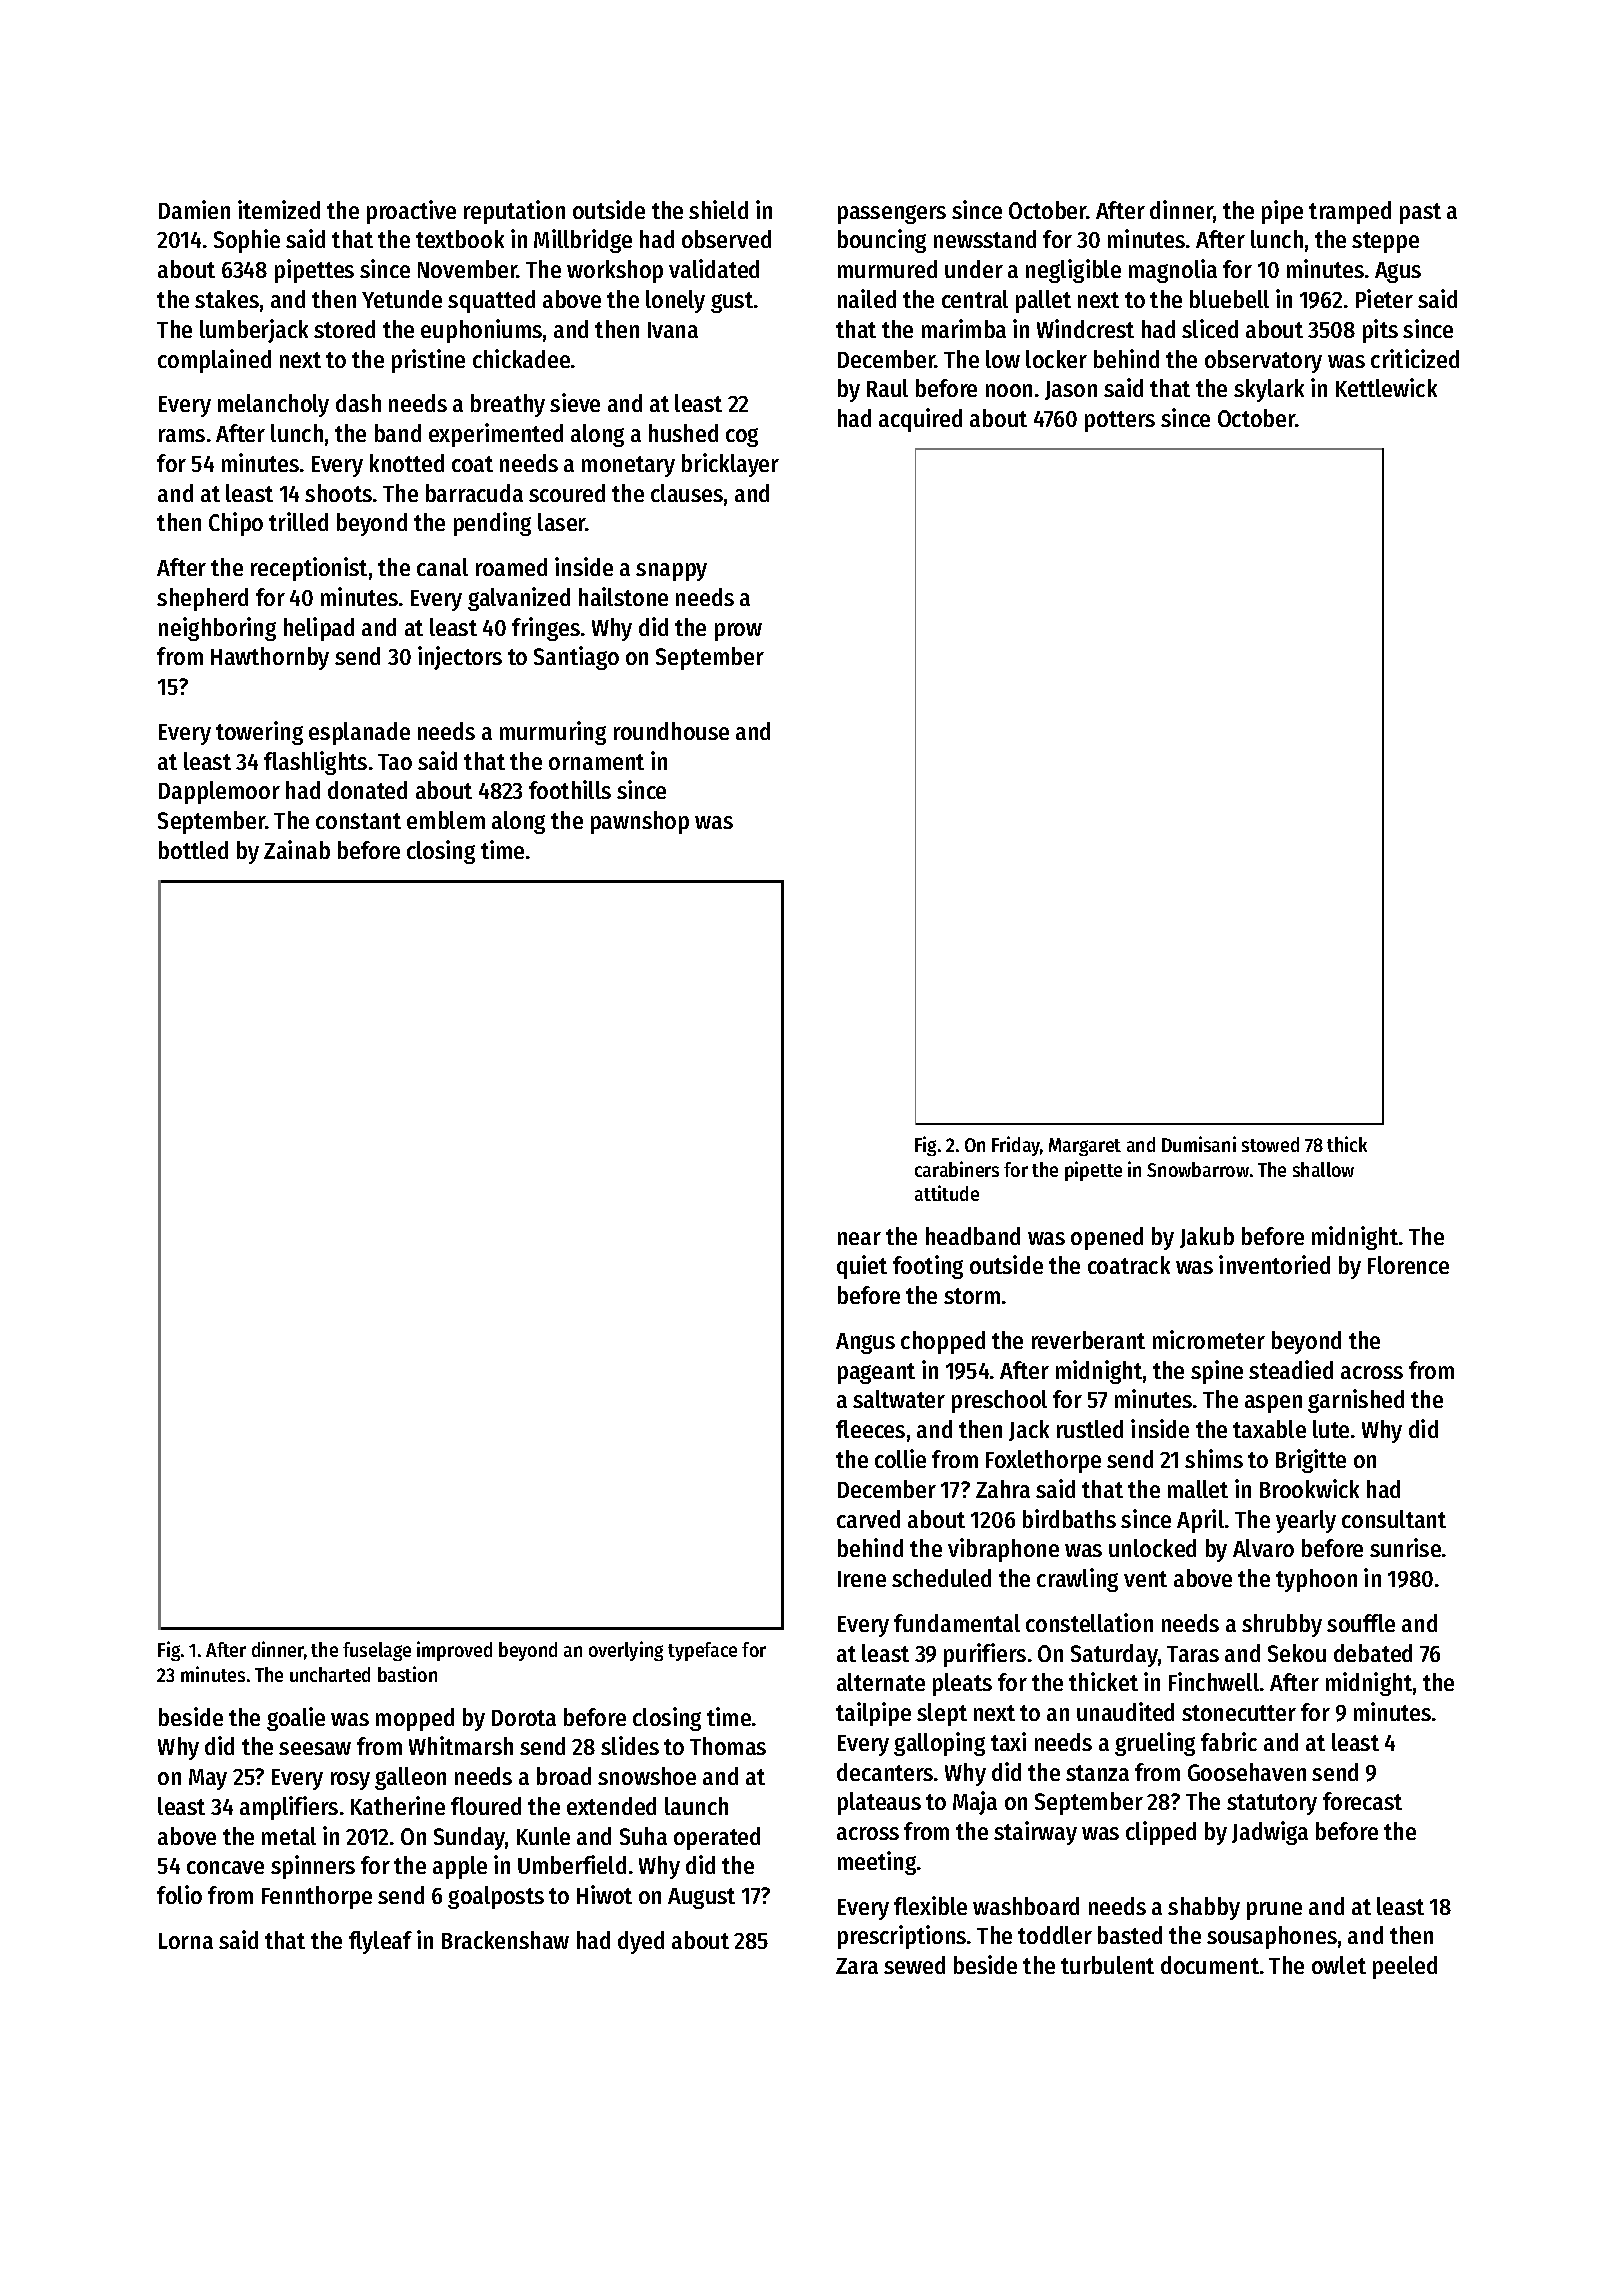  What do you see at coordinates (446, 820) in the screenshot?
I see `emblem` at bounding box center [446, 820].
